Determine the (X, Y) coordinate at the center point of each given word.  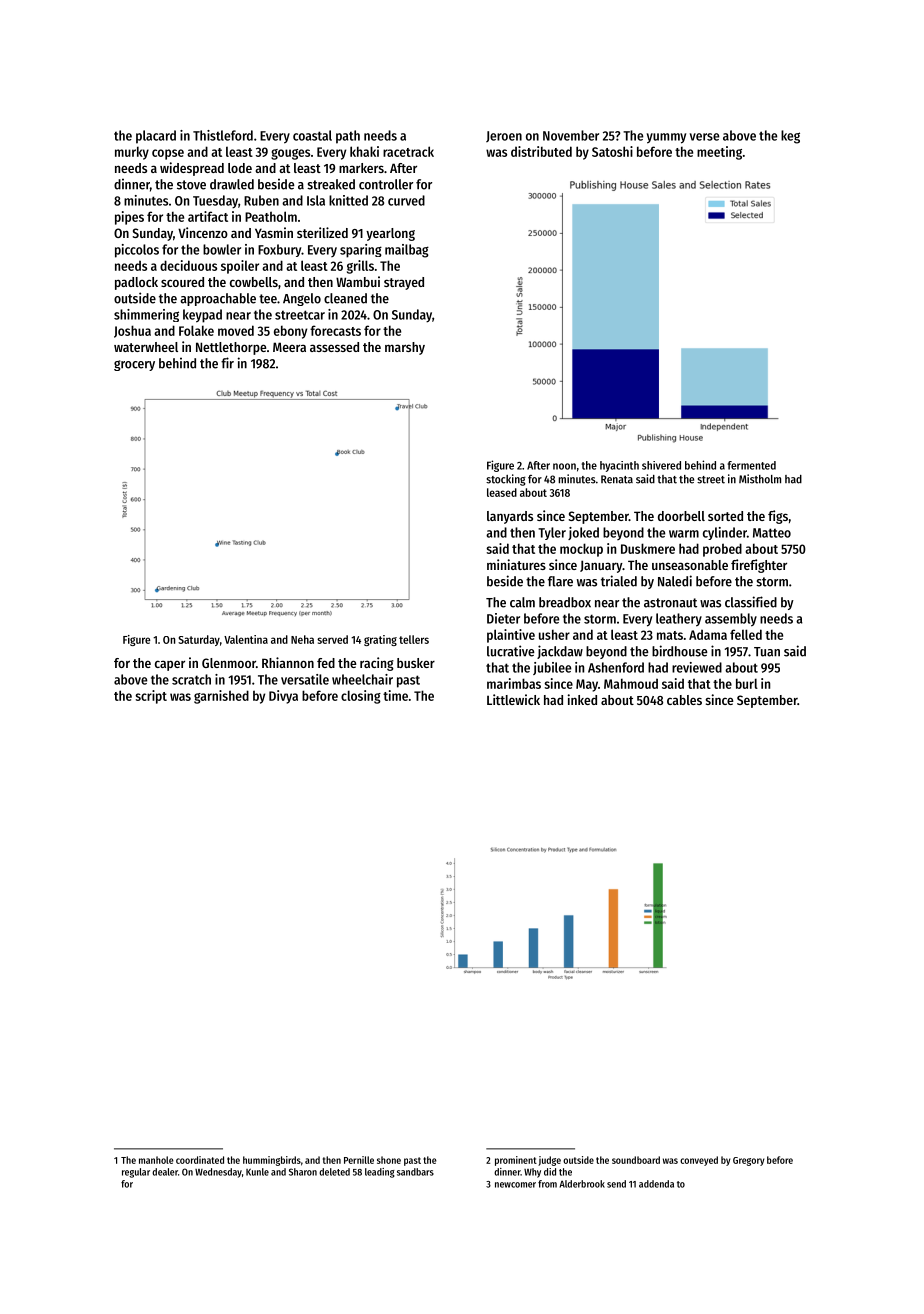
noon (564, 466)
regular (136, 1173)
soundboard (636, 1160)
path (348, 137)
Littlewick (513, 699)
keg (790, 137)
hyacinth (619, 466)
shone (389, 1160)
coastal (312, 135)
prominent (516, 1161)
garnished (221, 697)
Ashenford (616, 667)
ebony (290, 332)
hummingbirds (272, 1161)
